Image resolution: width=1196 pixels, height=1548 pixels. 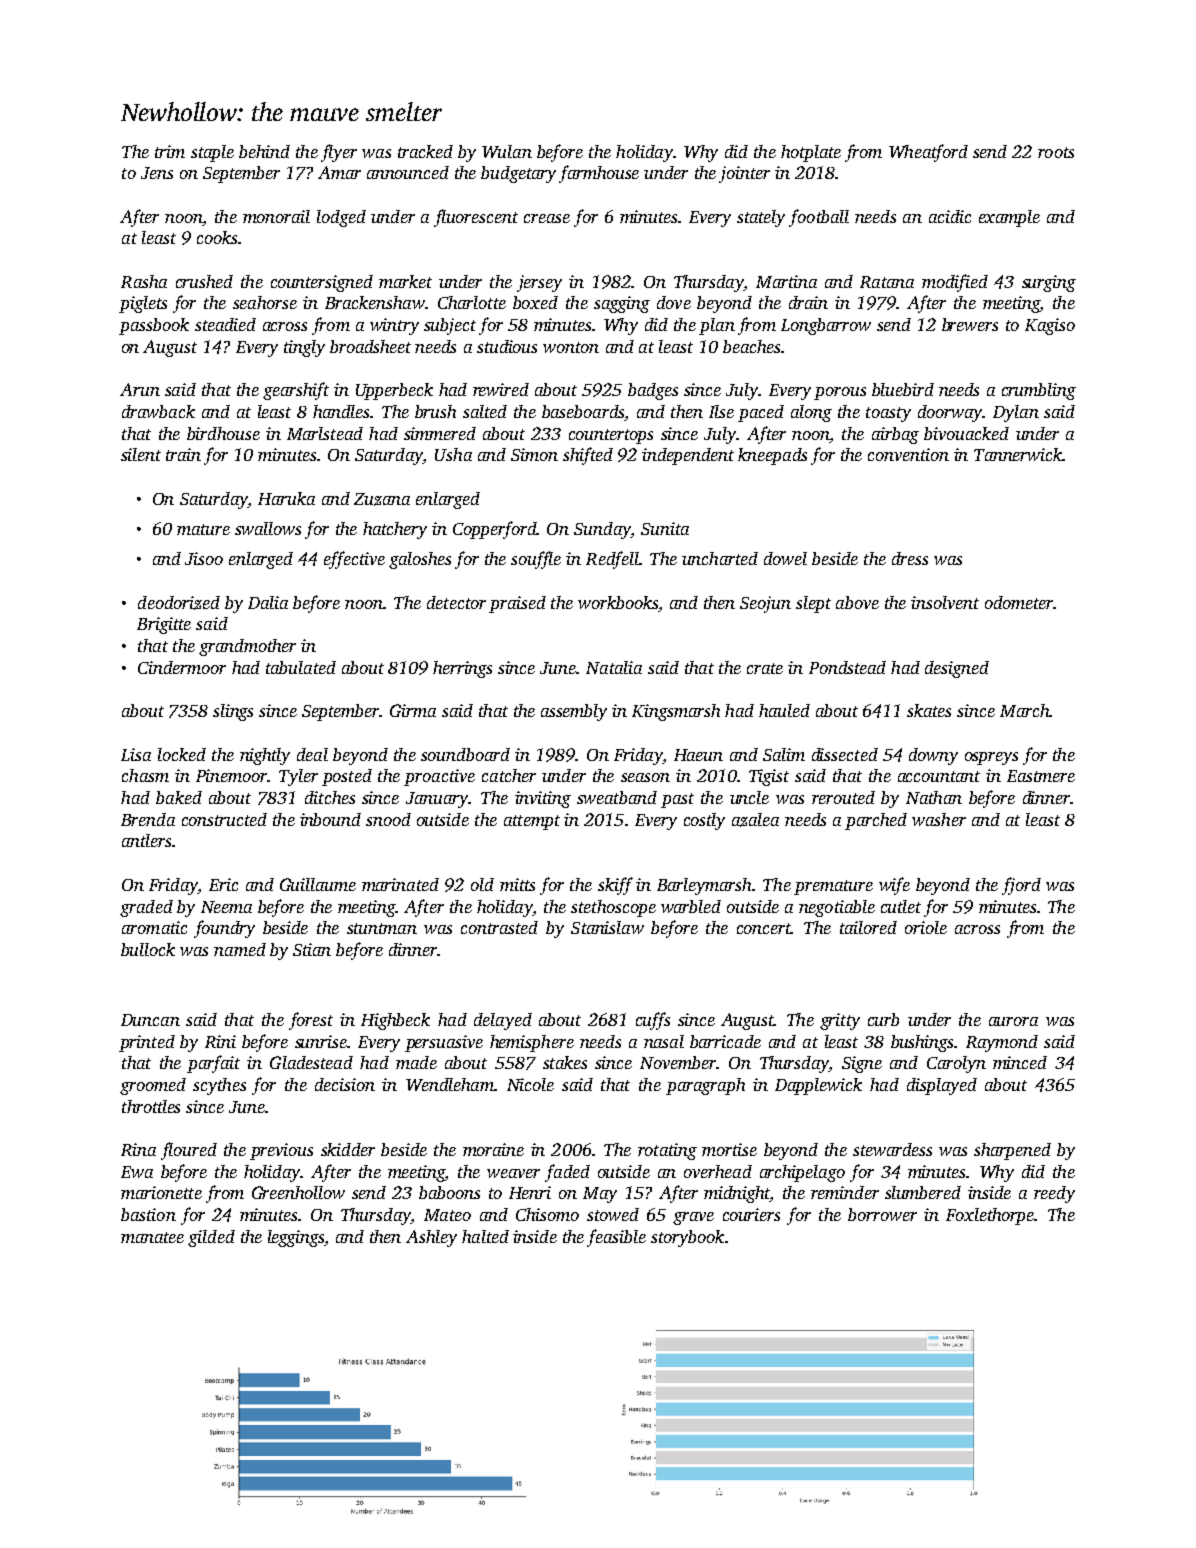 What do you see at coordinates (348, 1149) in the page?
I see `skidder` at bounding box center [348, 1149].
